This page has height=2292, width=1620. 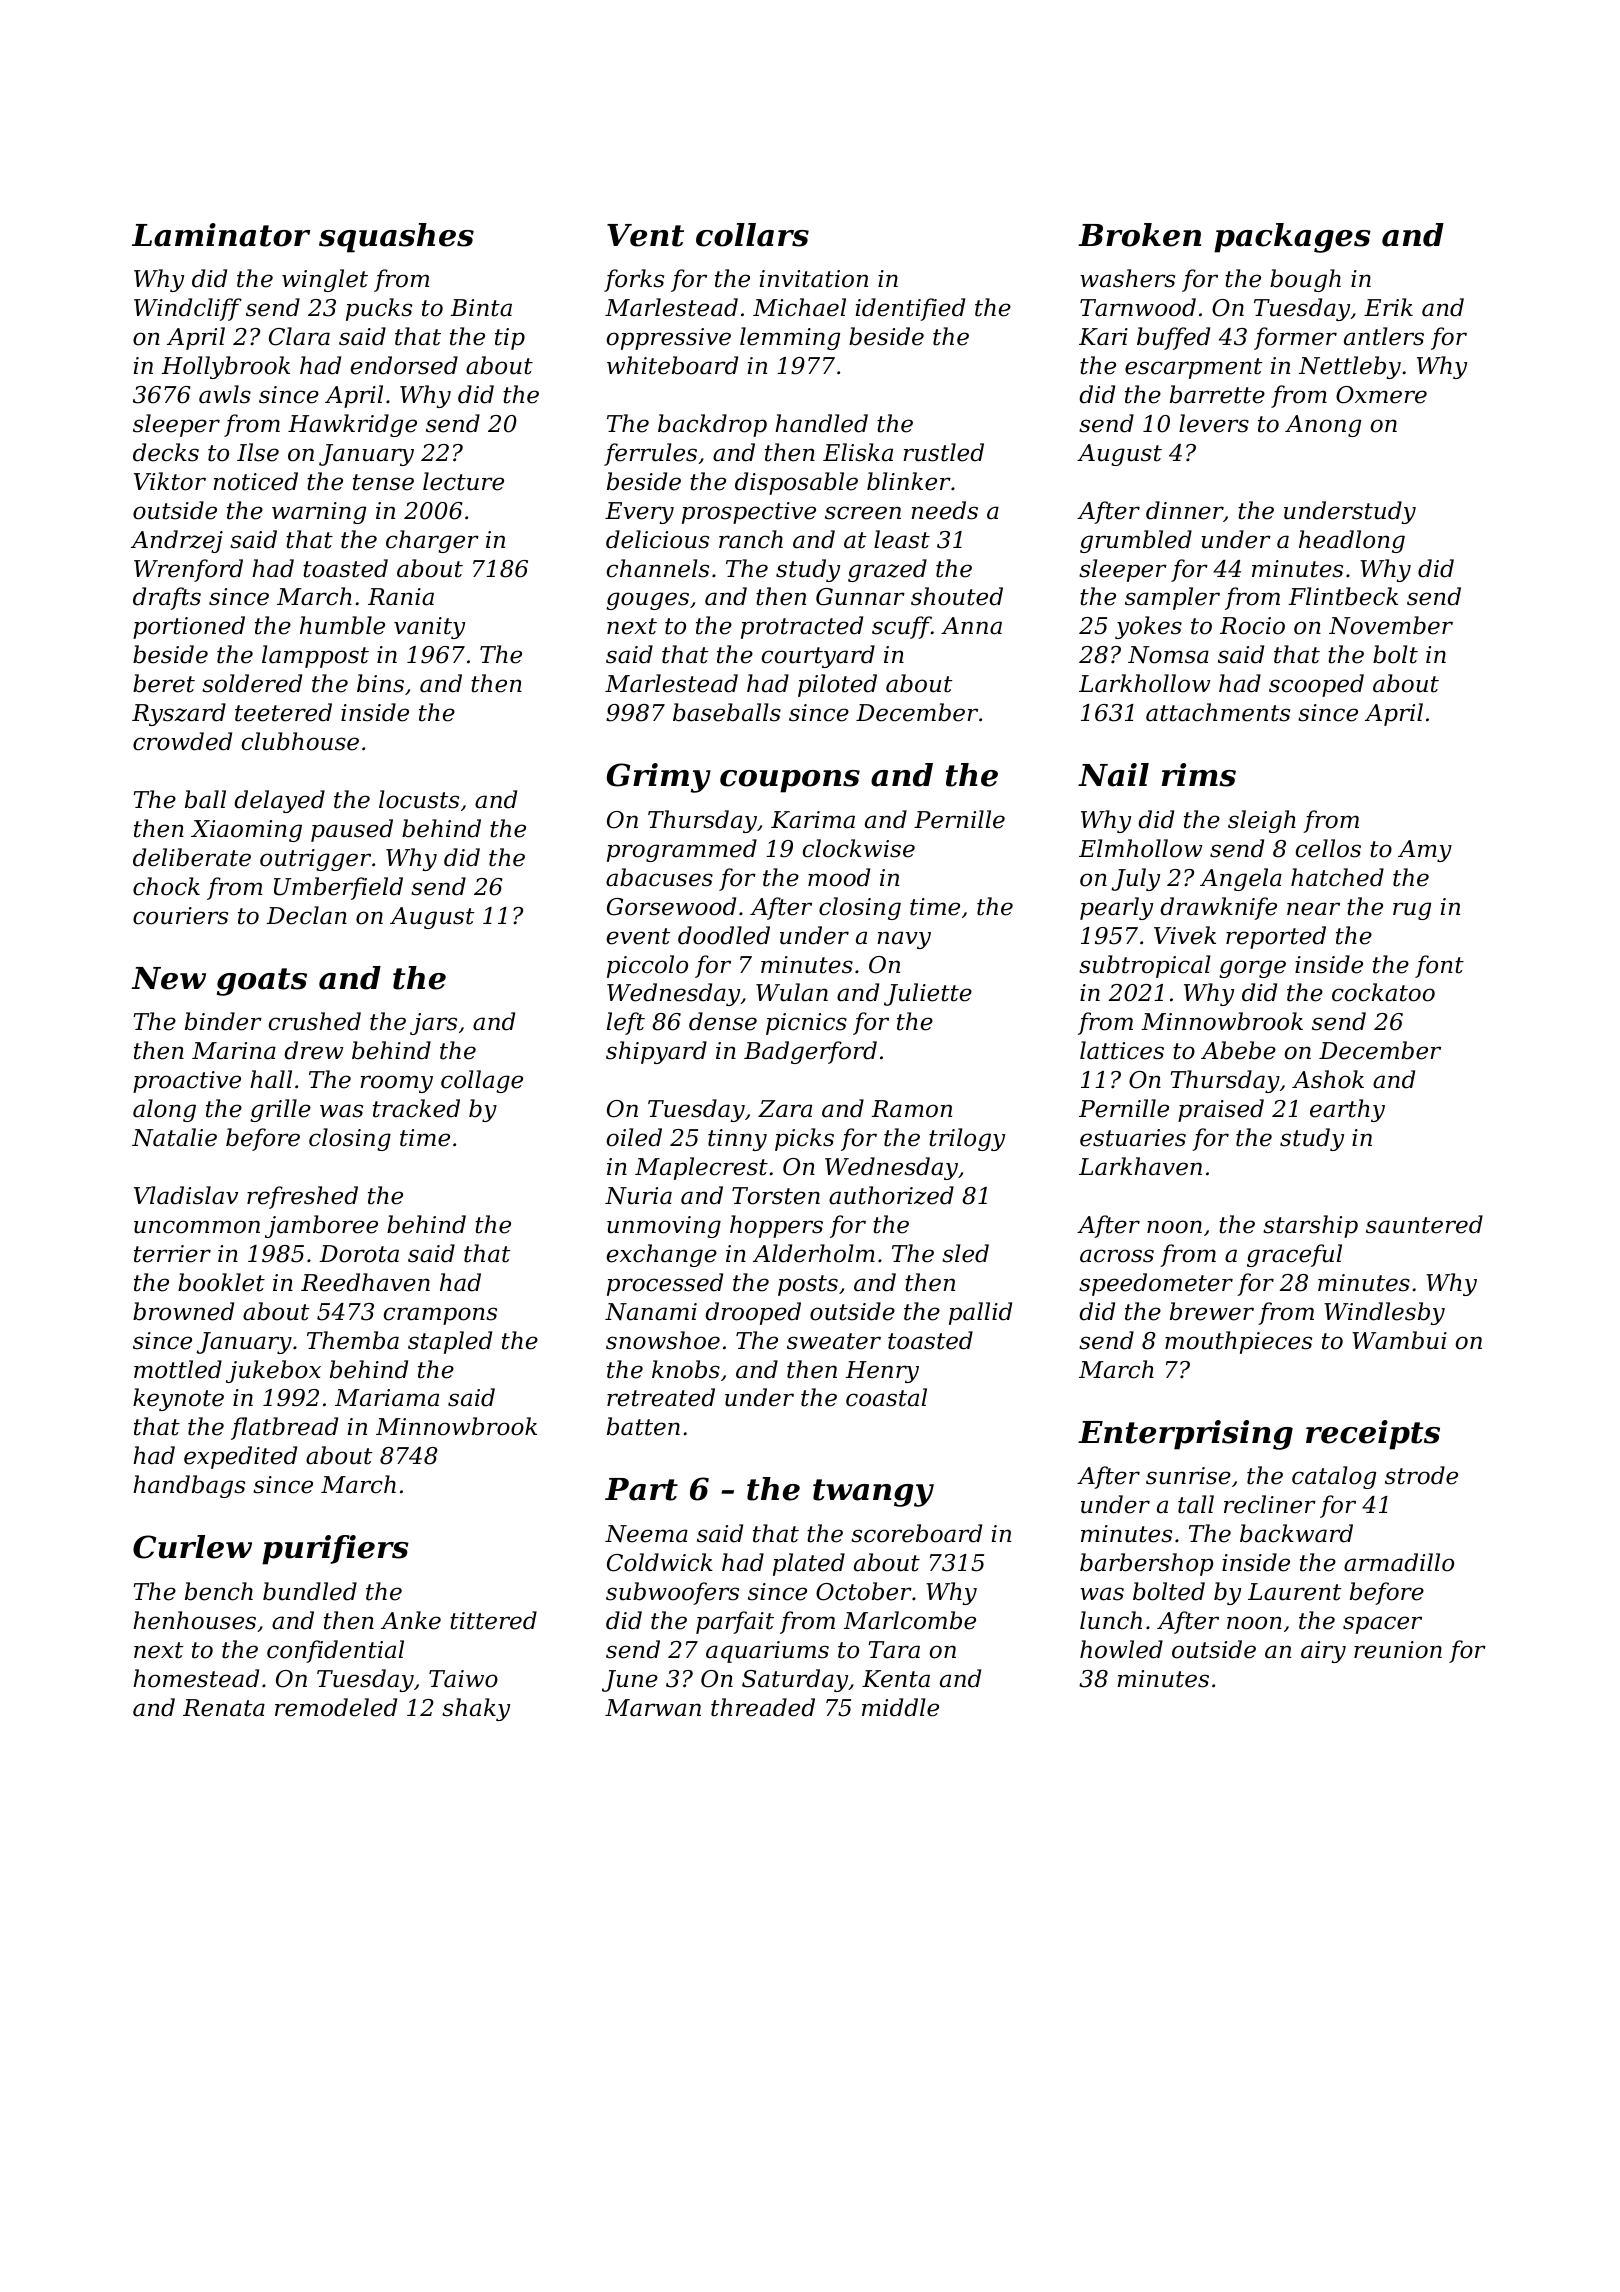 I want to click on binder, so click(x=223, y=1021).
